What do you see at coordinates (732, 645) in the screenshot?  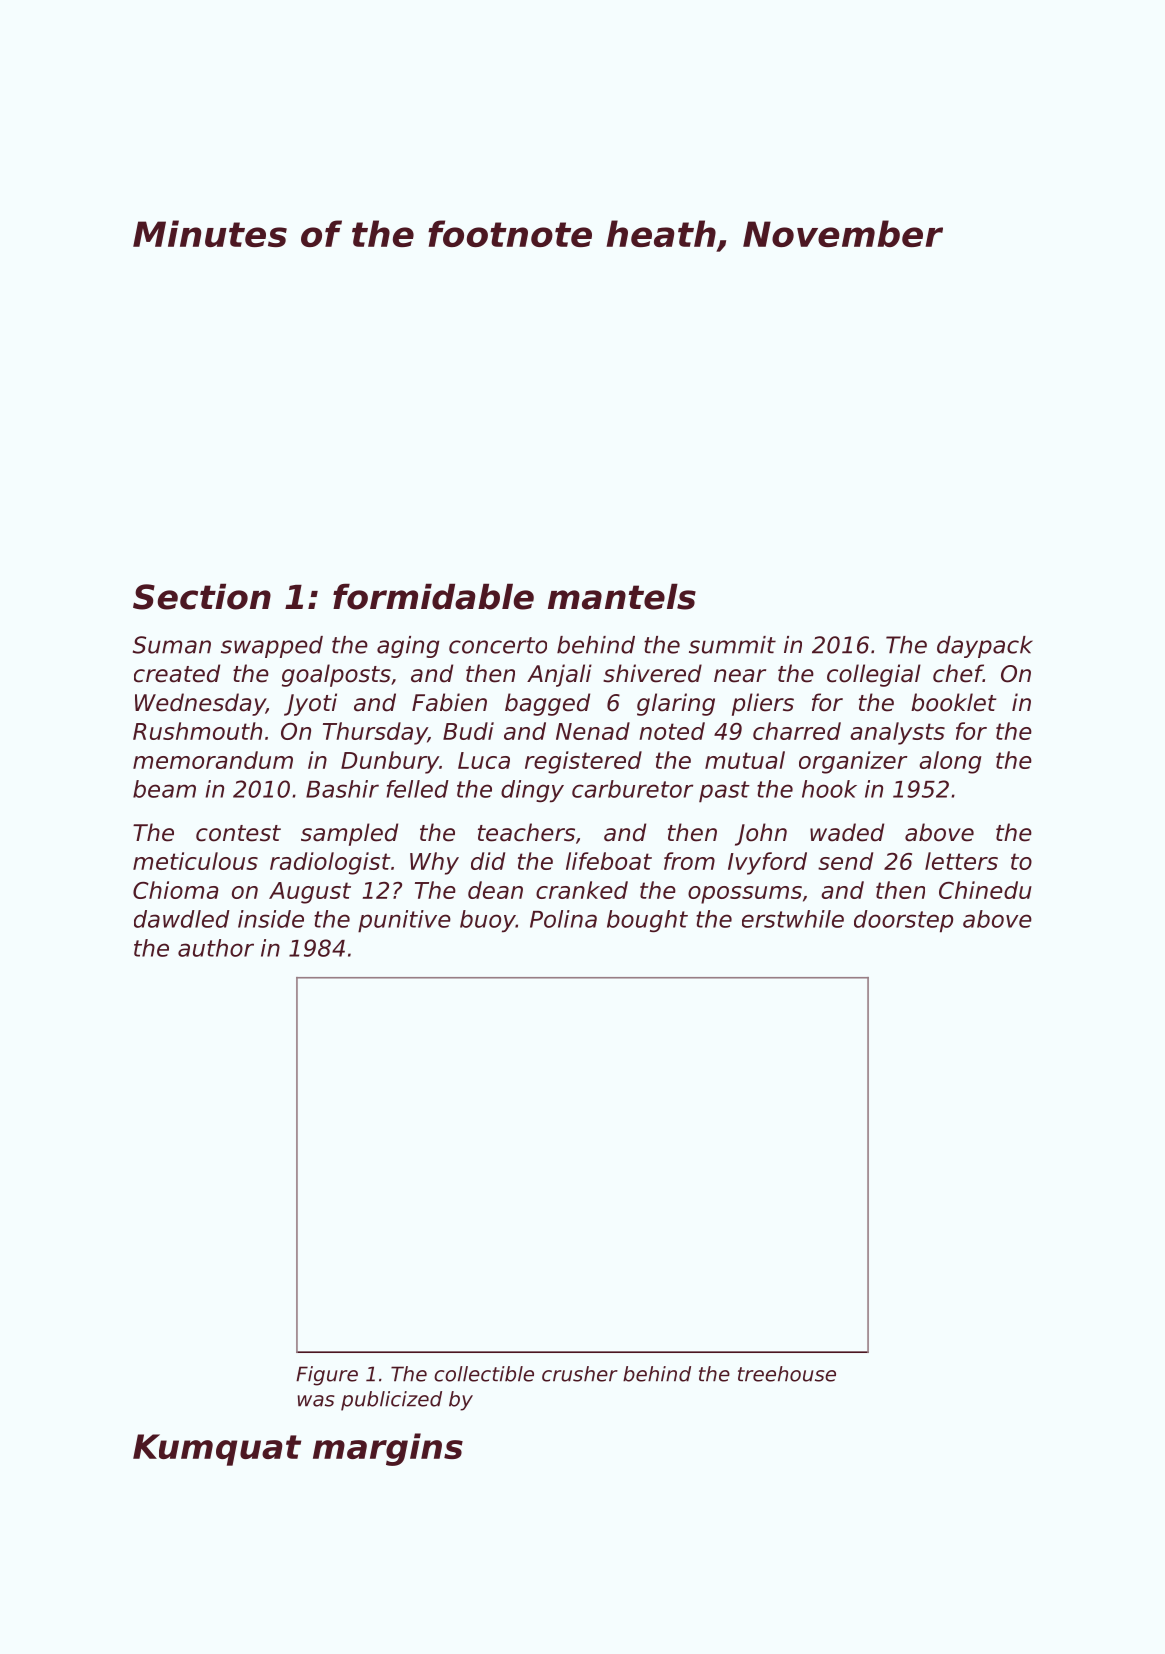 I see `summit` at bounding box center [732, 645].
